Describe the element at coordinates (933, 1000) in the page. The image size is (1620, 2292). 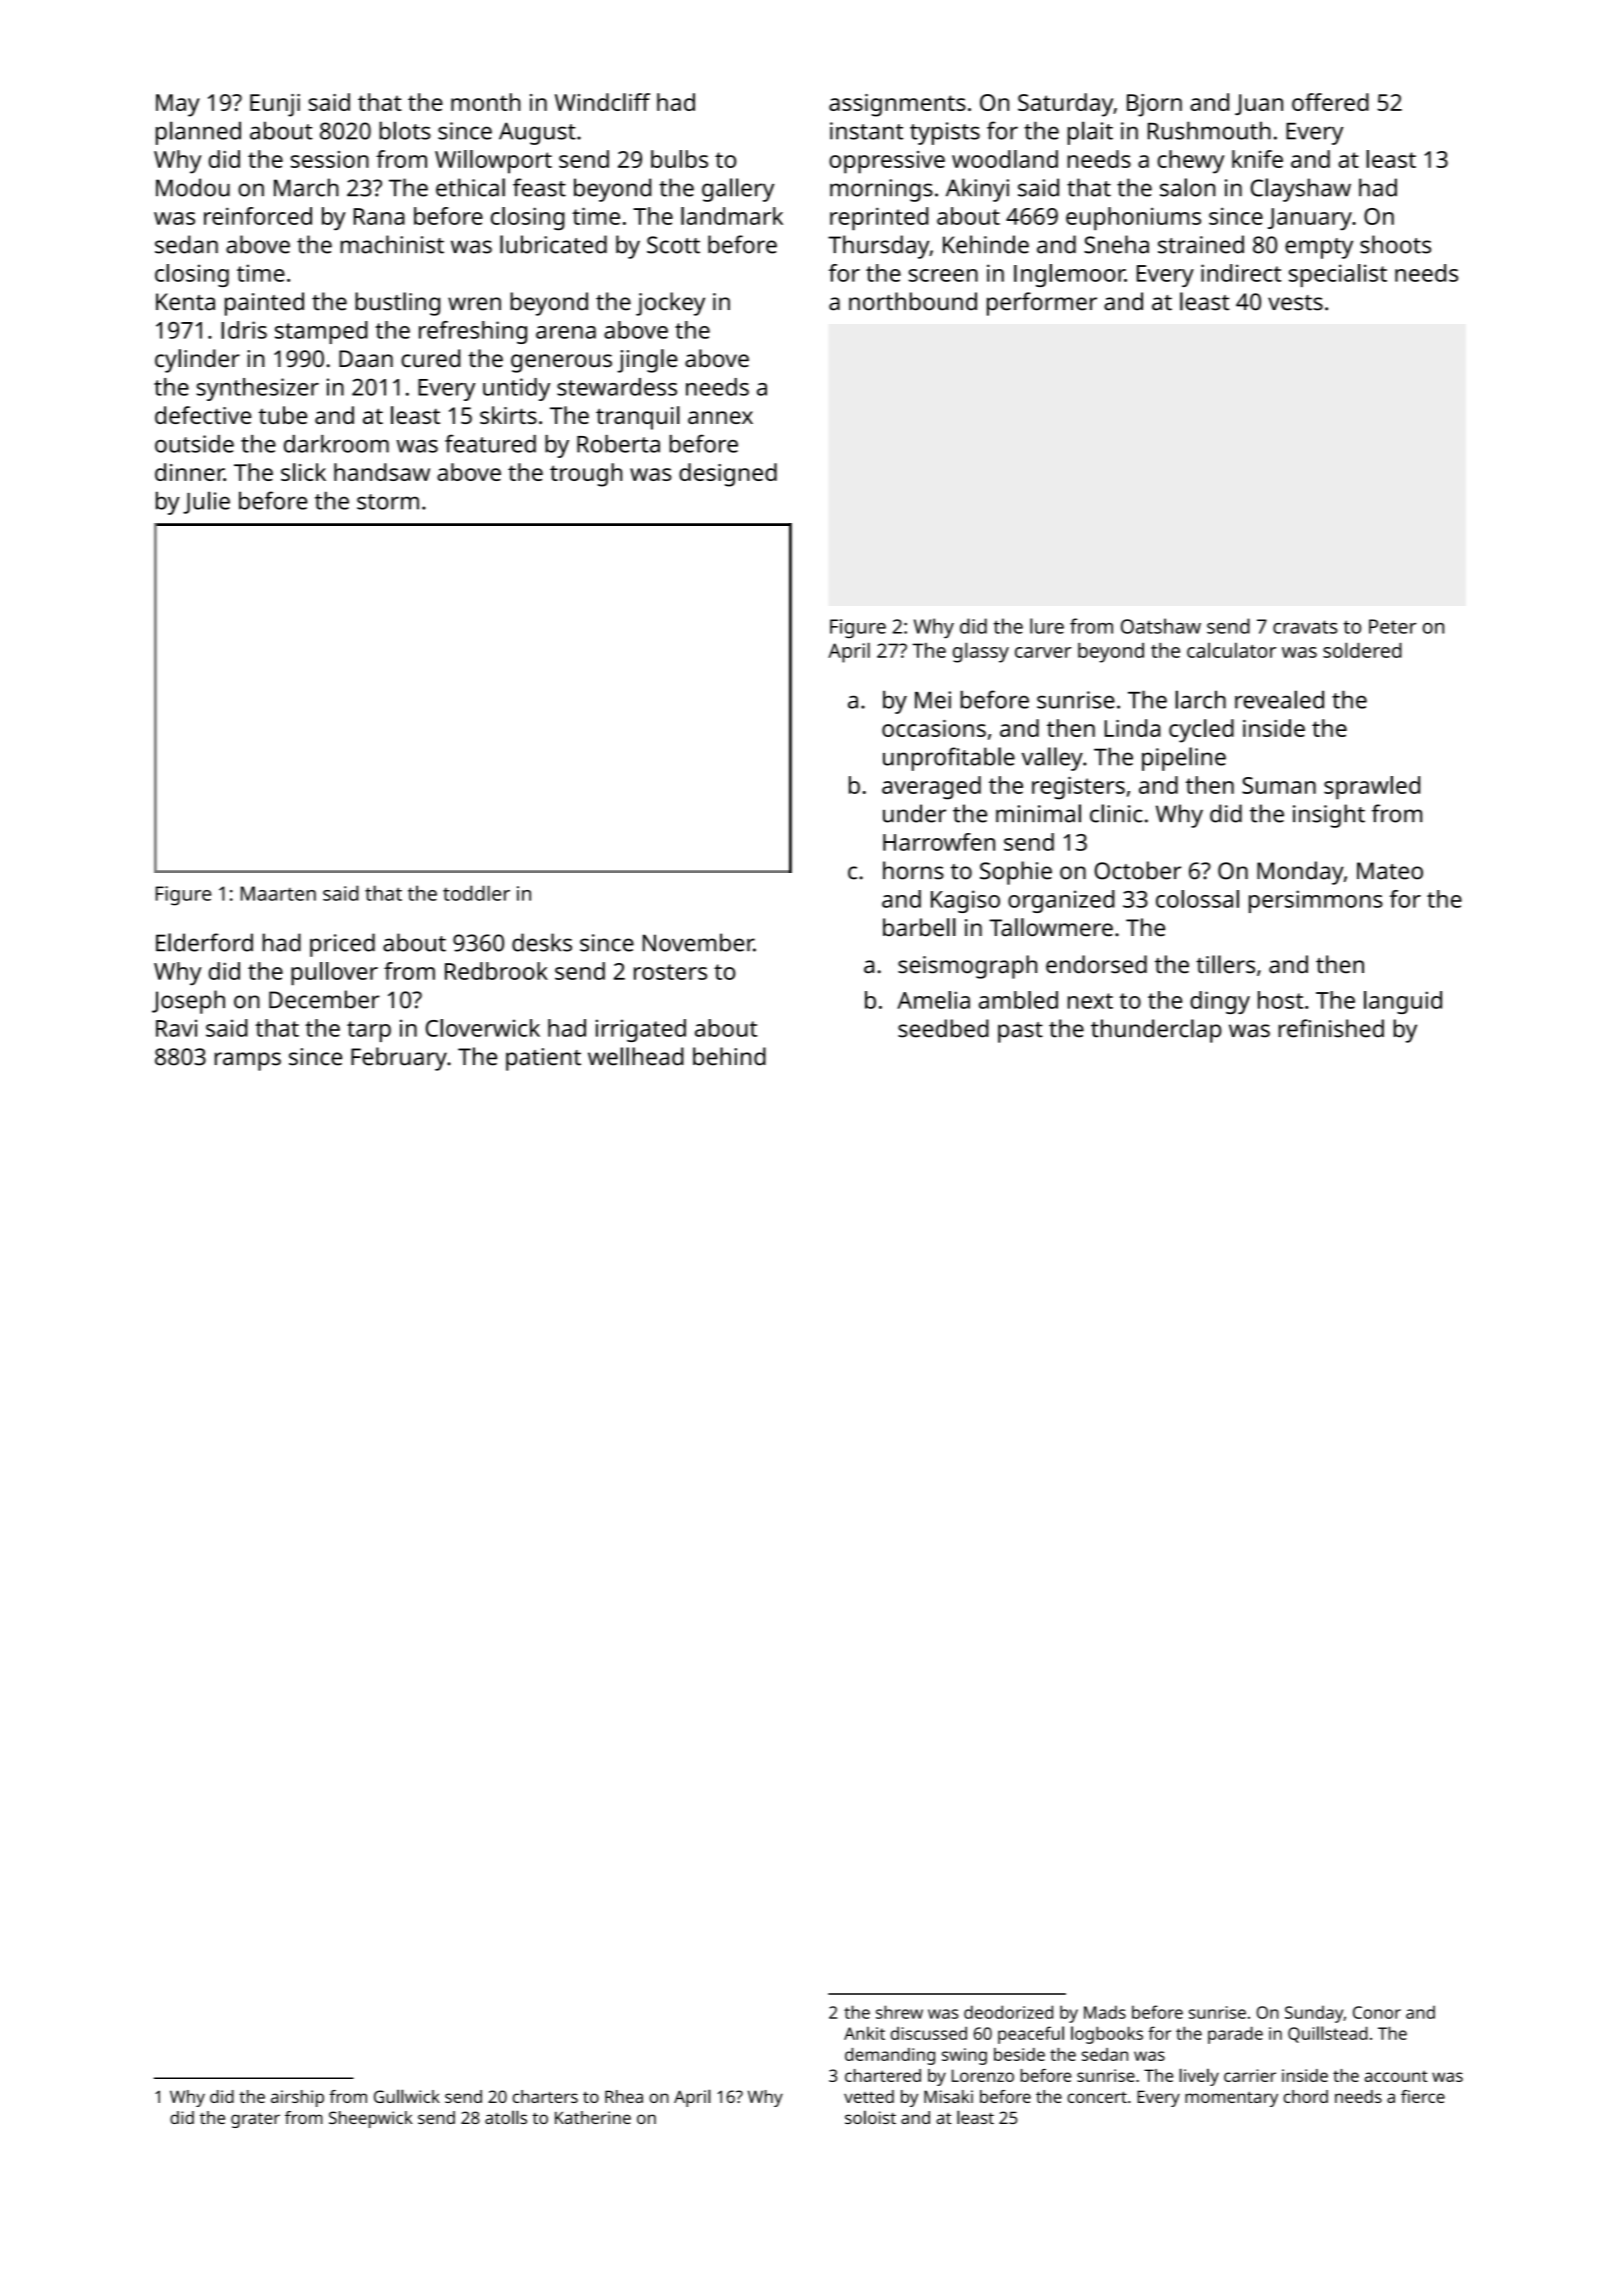
I see `Amelia` at that location.
